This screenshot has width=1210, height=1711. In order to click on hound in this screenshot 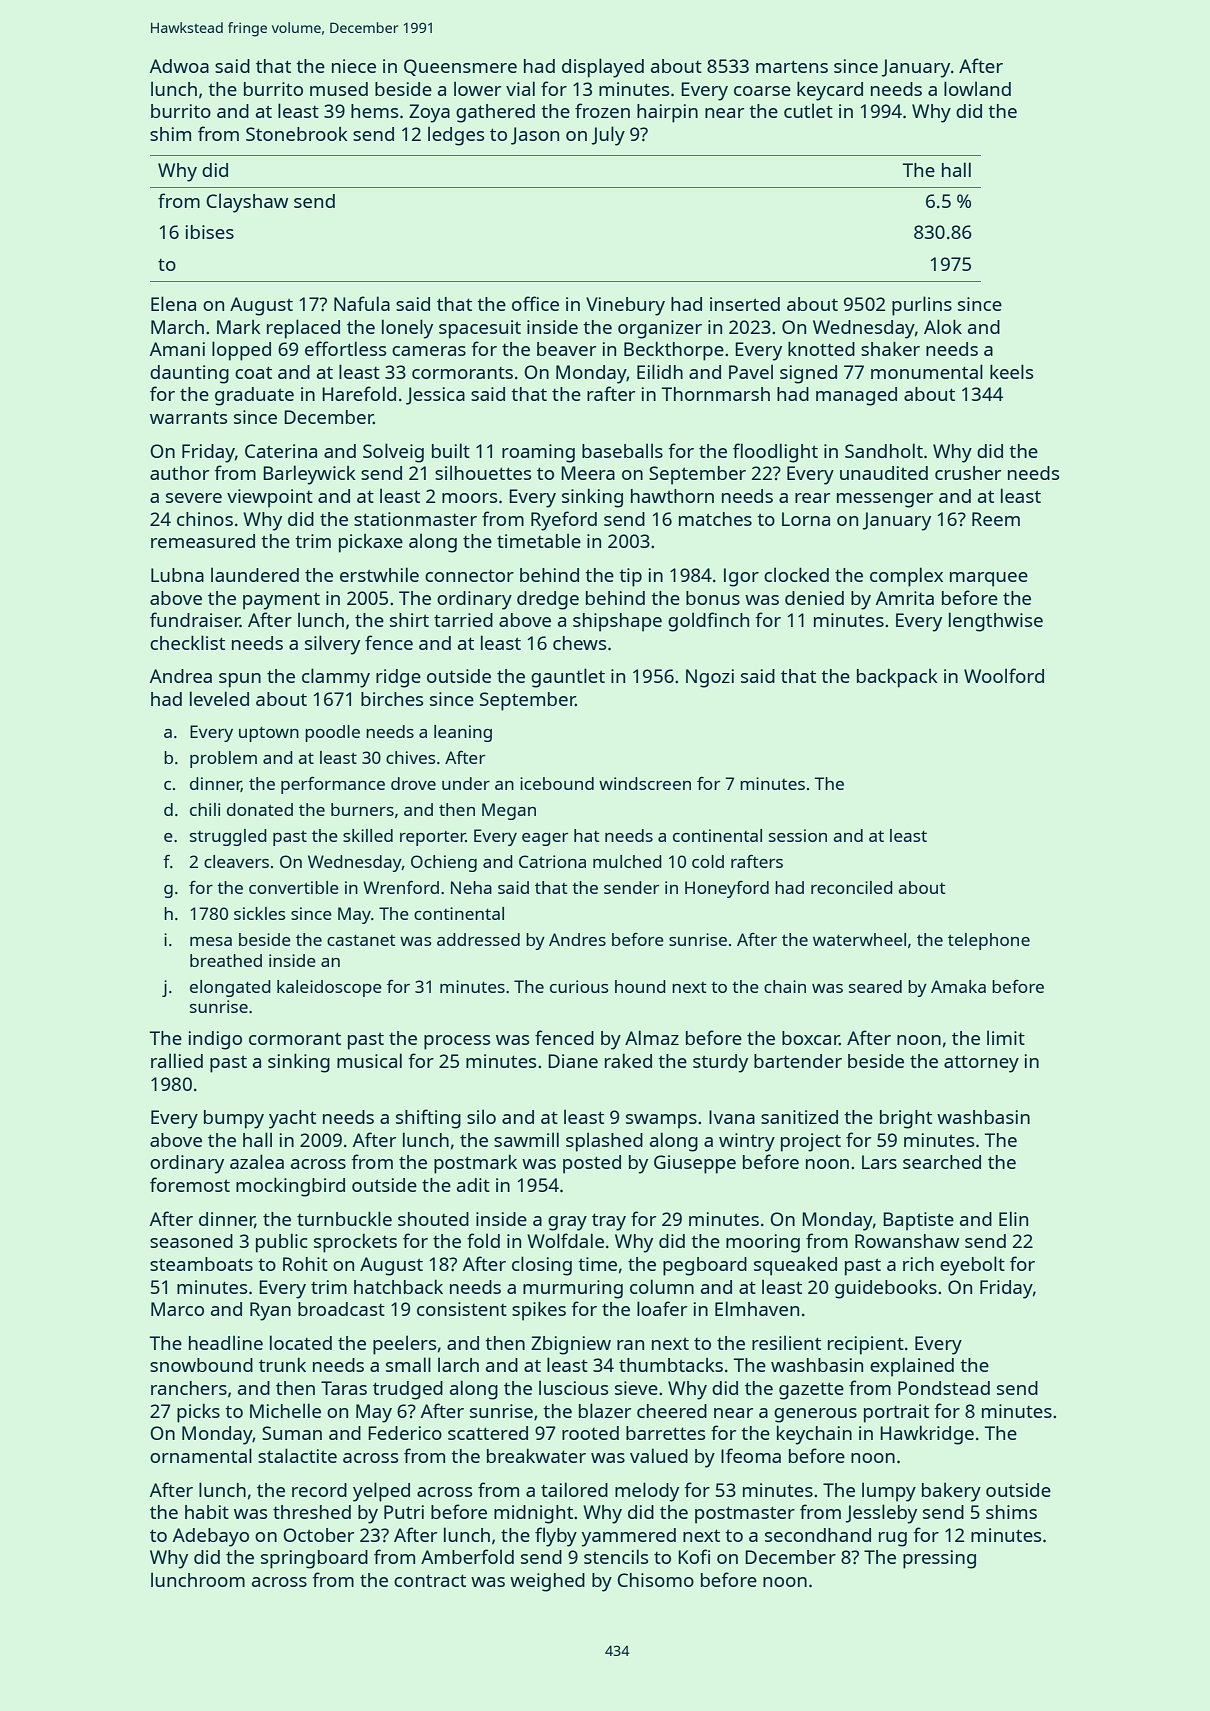, I will do `click(640, 986)`.
